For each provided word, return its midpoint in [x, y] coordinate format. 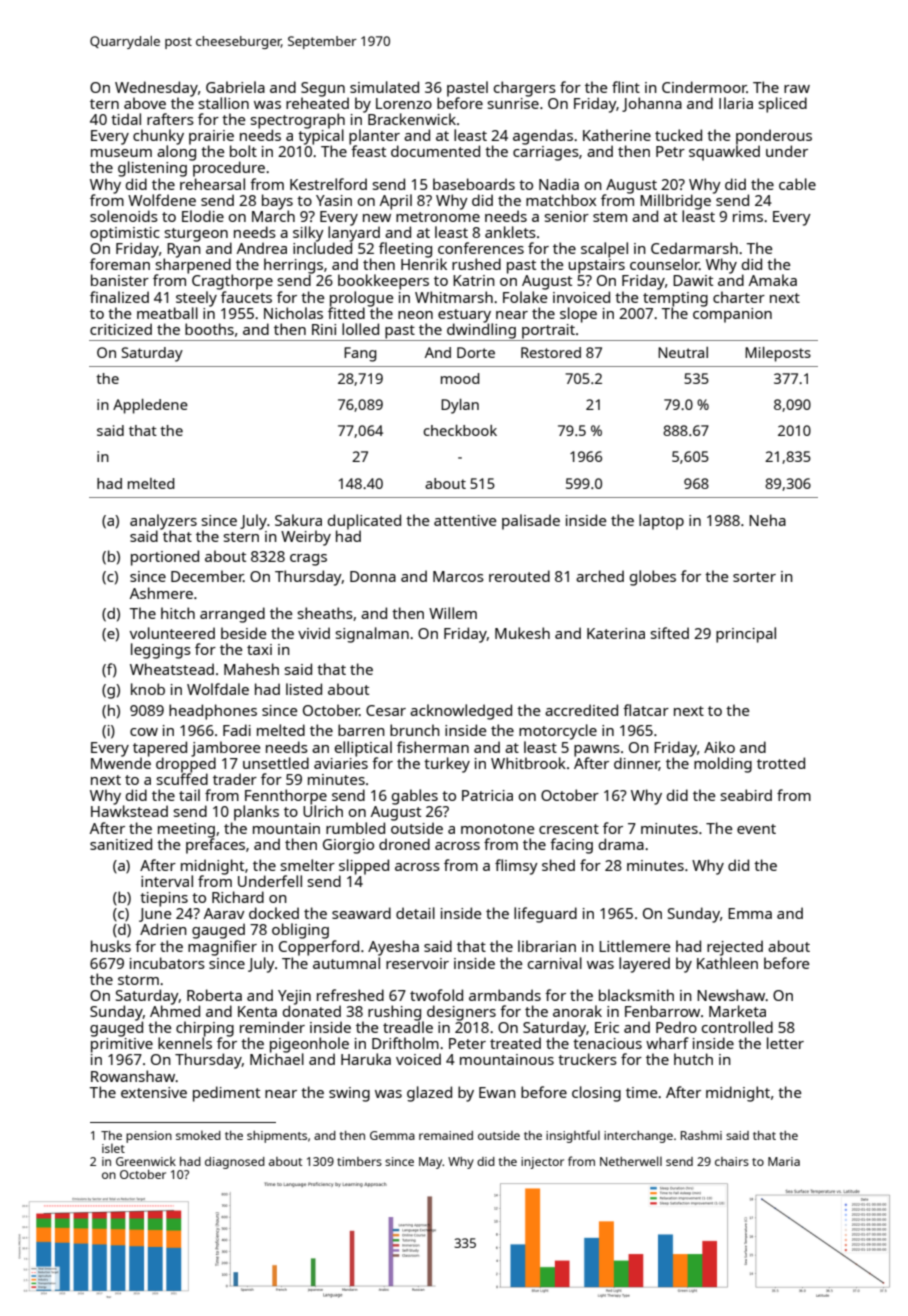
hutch [693, 1059]
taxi [259, 649]
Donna [373, 576]
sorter [754, 577]
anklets [510, 232]
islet [113, 1148]
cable [797, 184]
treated [515, 1043]
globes [653, 578]
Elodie [203, 216]
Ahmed [175, 1011]
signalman [372, 635]
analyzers [163, 522]
